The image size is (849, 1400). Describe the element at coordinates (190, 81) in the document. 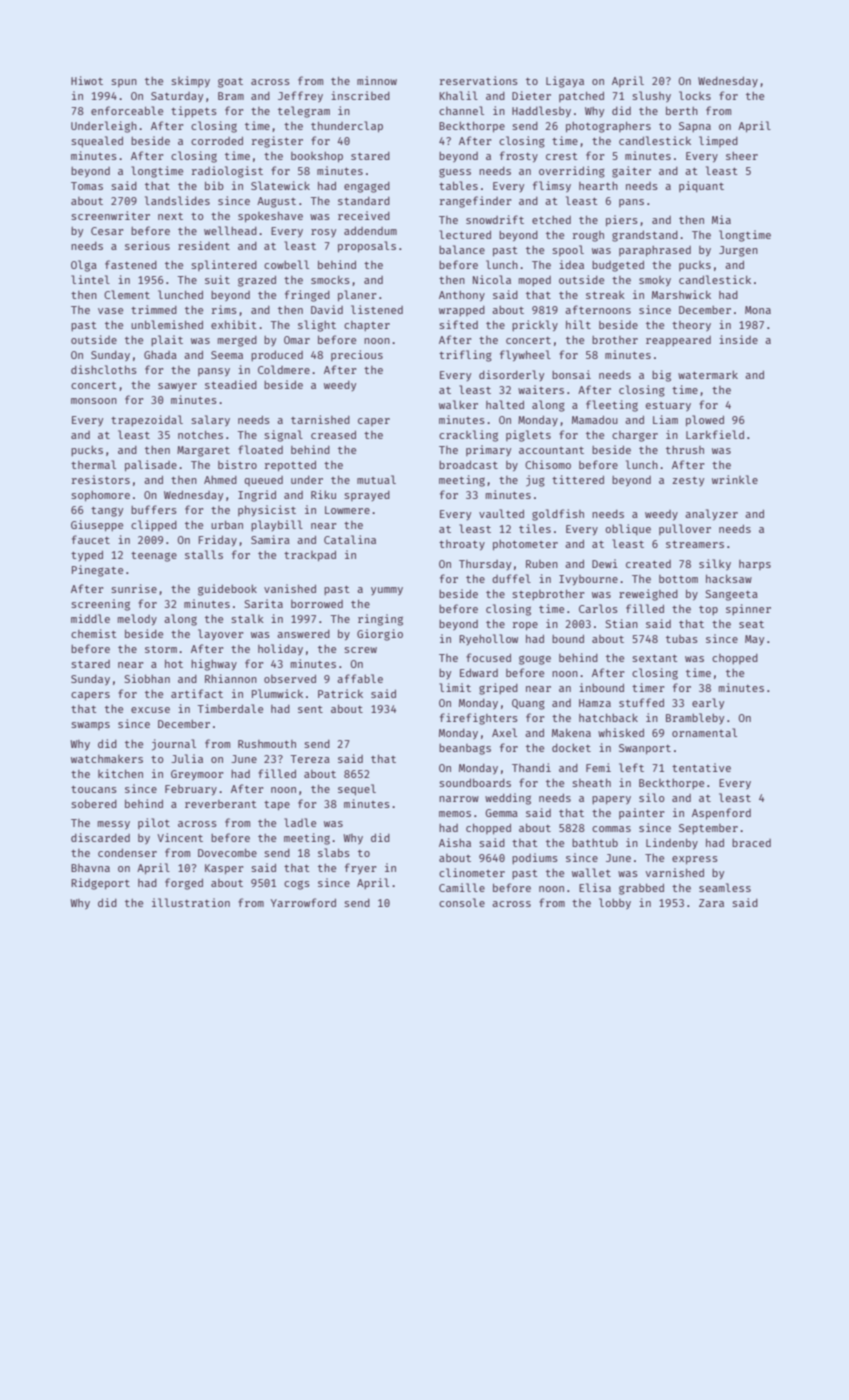

I see `skimpy` at that location.
